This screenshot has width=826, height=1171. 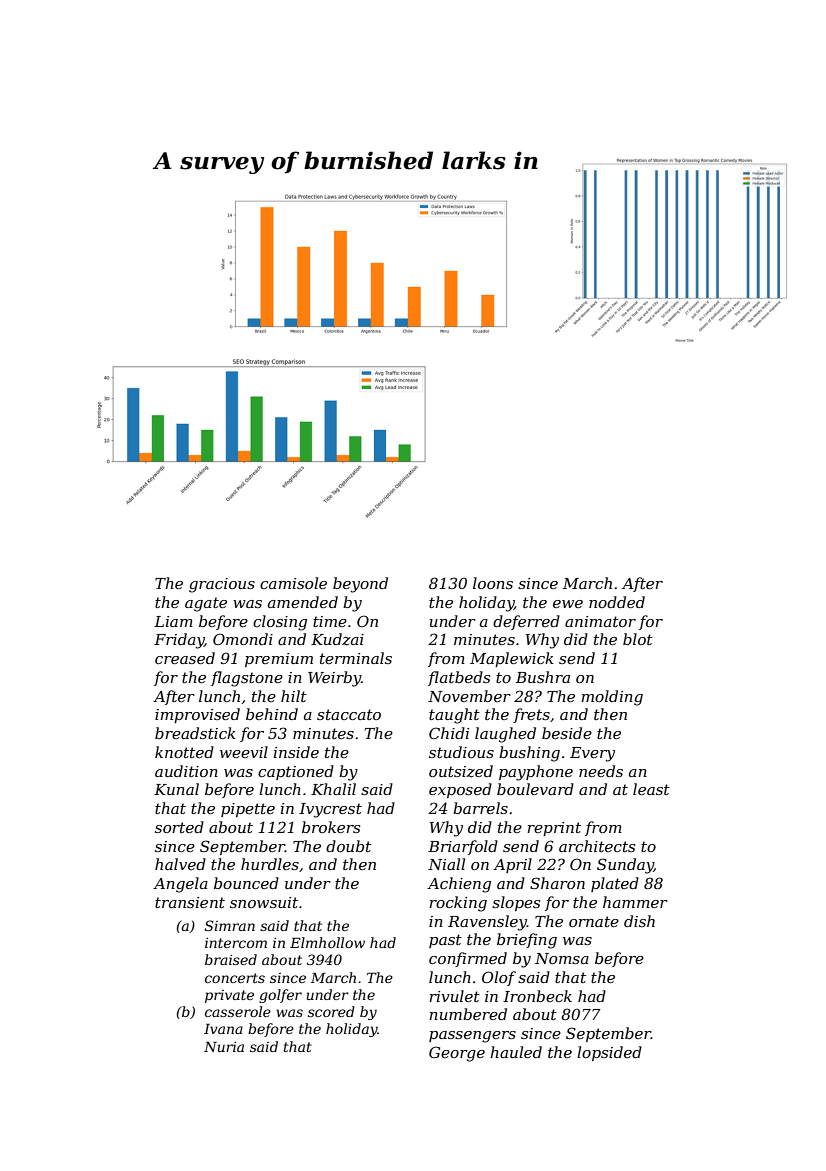 I want to click on transient, so click(x=190, y=902).
